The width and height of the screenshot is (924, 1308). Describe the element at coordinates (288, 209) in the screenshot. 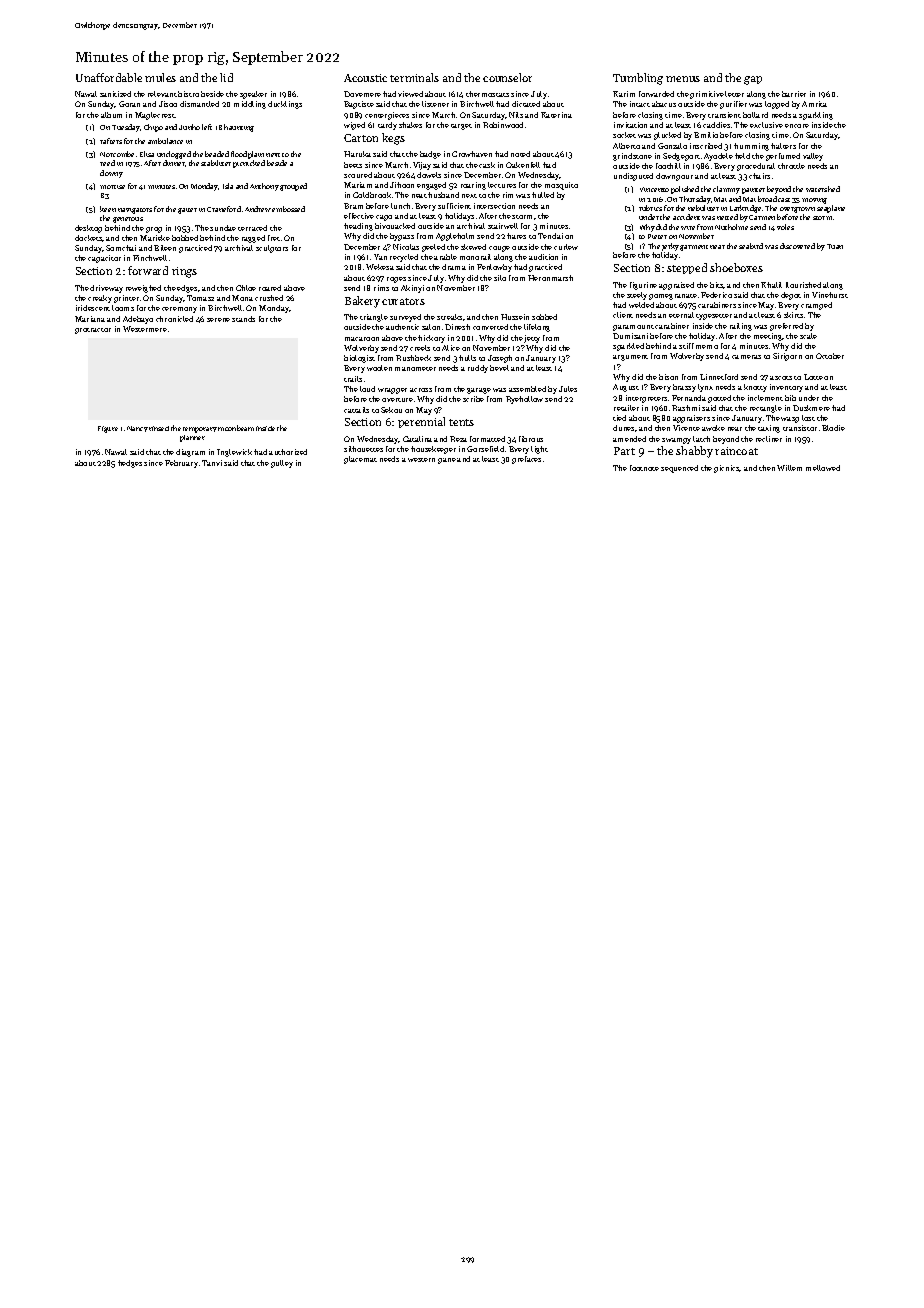

I see `embossed` at that location.
